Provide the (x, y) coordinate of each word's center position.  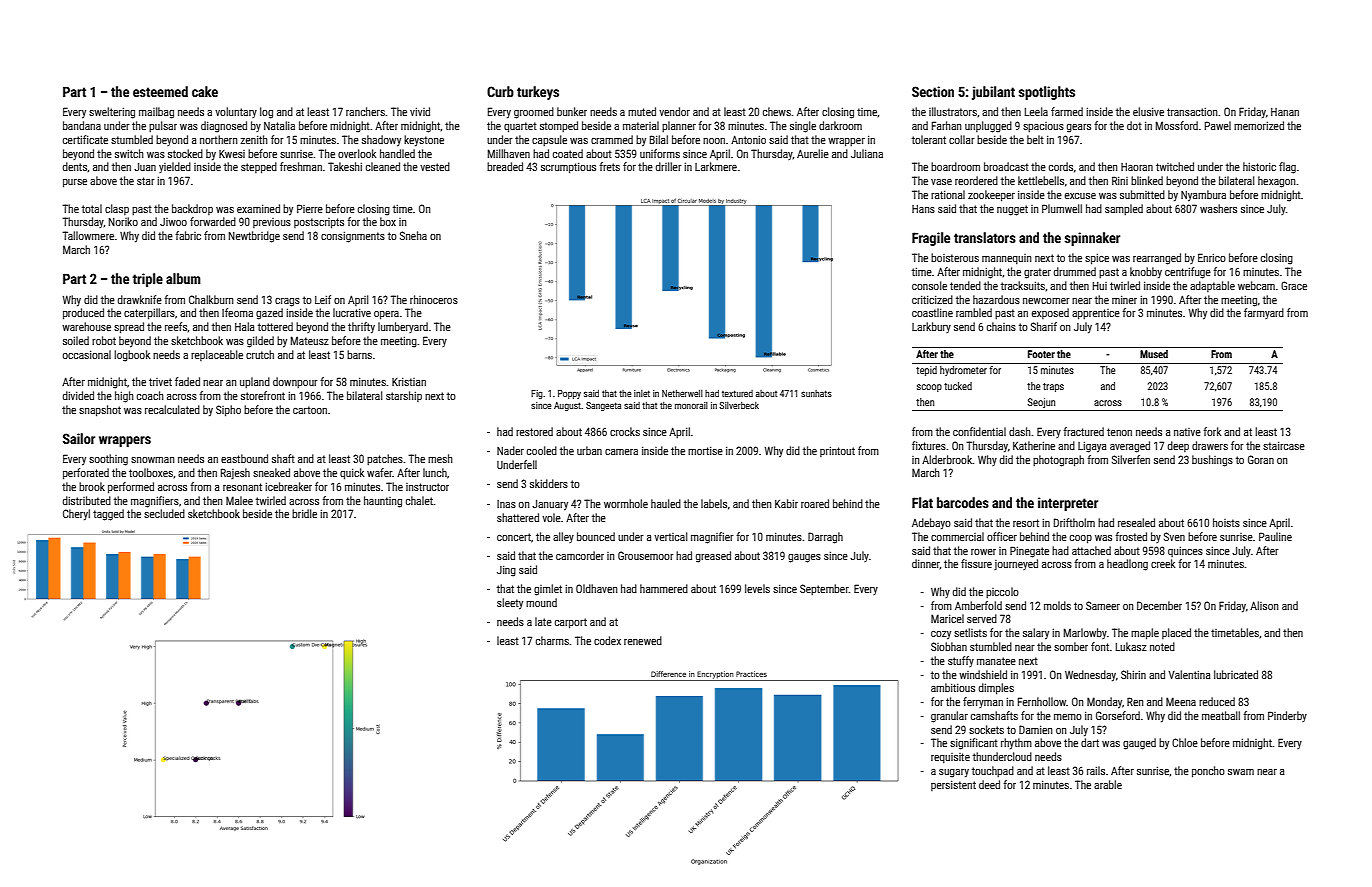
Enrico (1212, 257)
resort (1026, 523)
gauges (804, 558)
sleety (510, 604)
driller (669, 166)
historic (1259, 166)
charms (552, 640)
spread (129, 328)
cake (205, 91)
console (929, 285)
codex (607, 640)
